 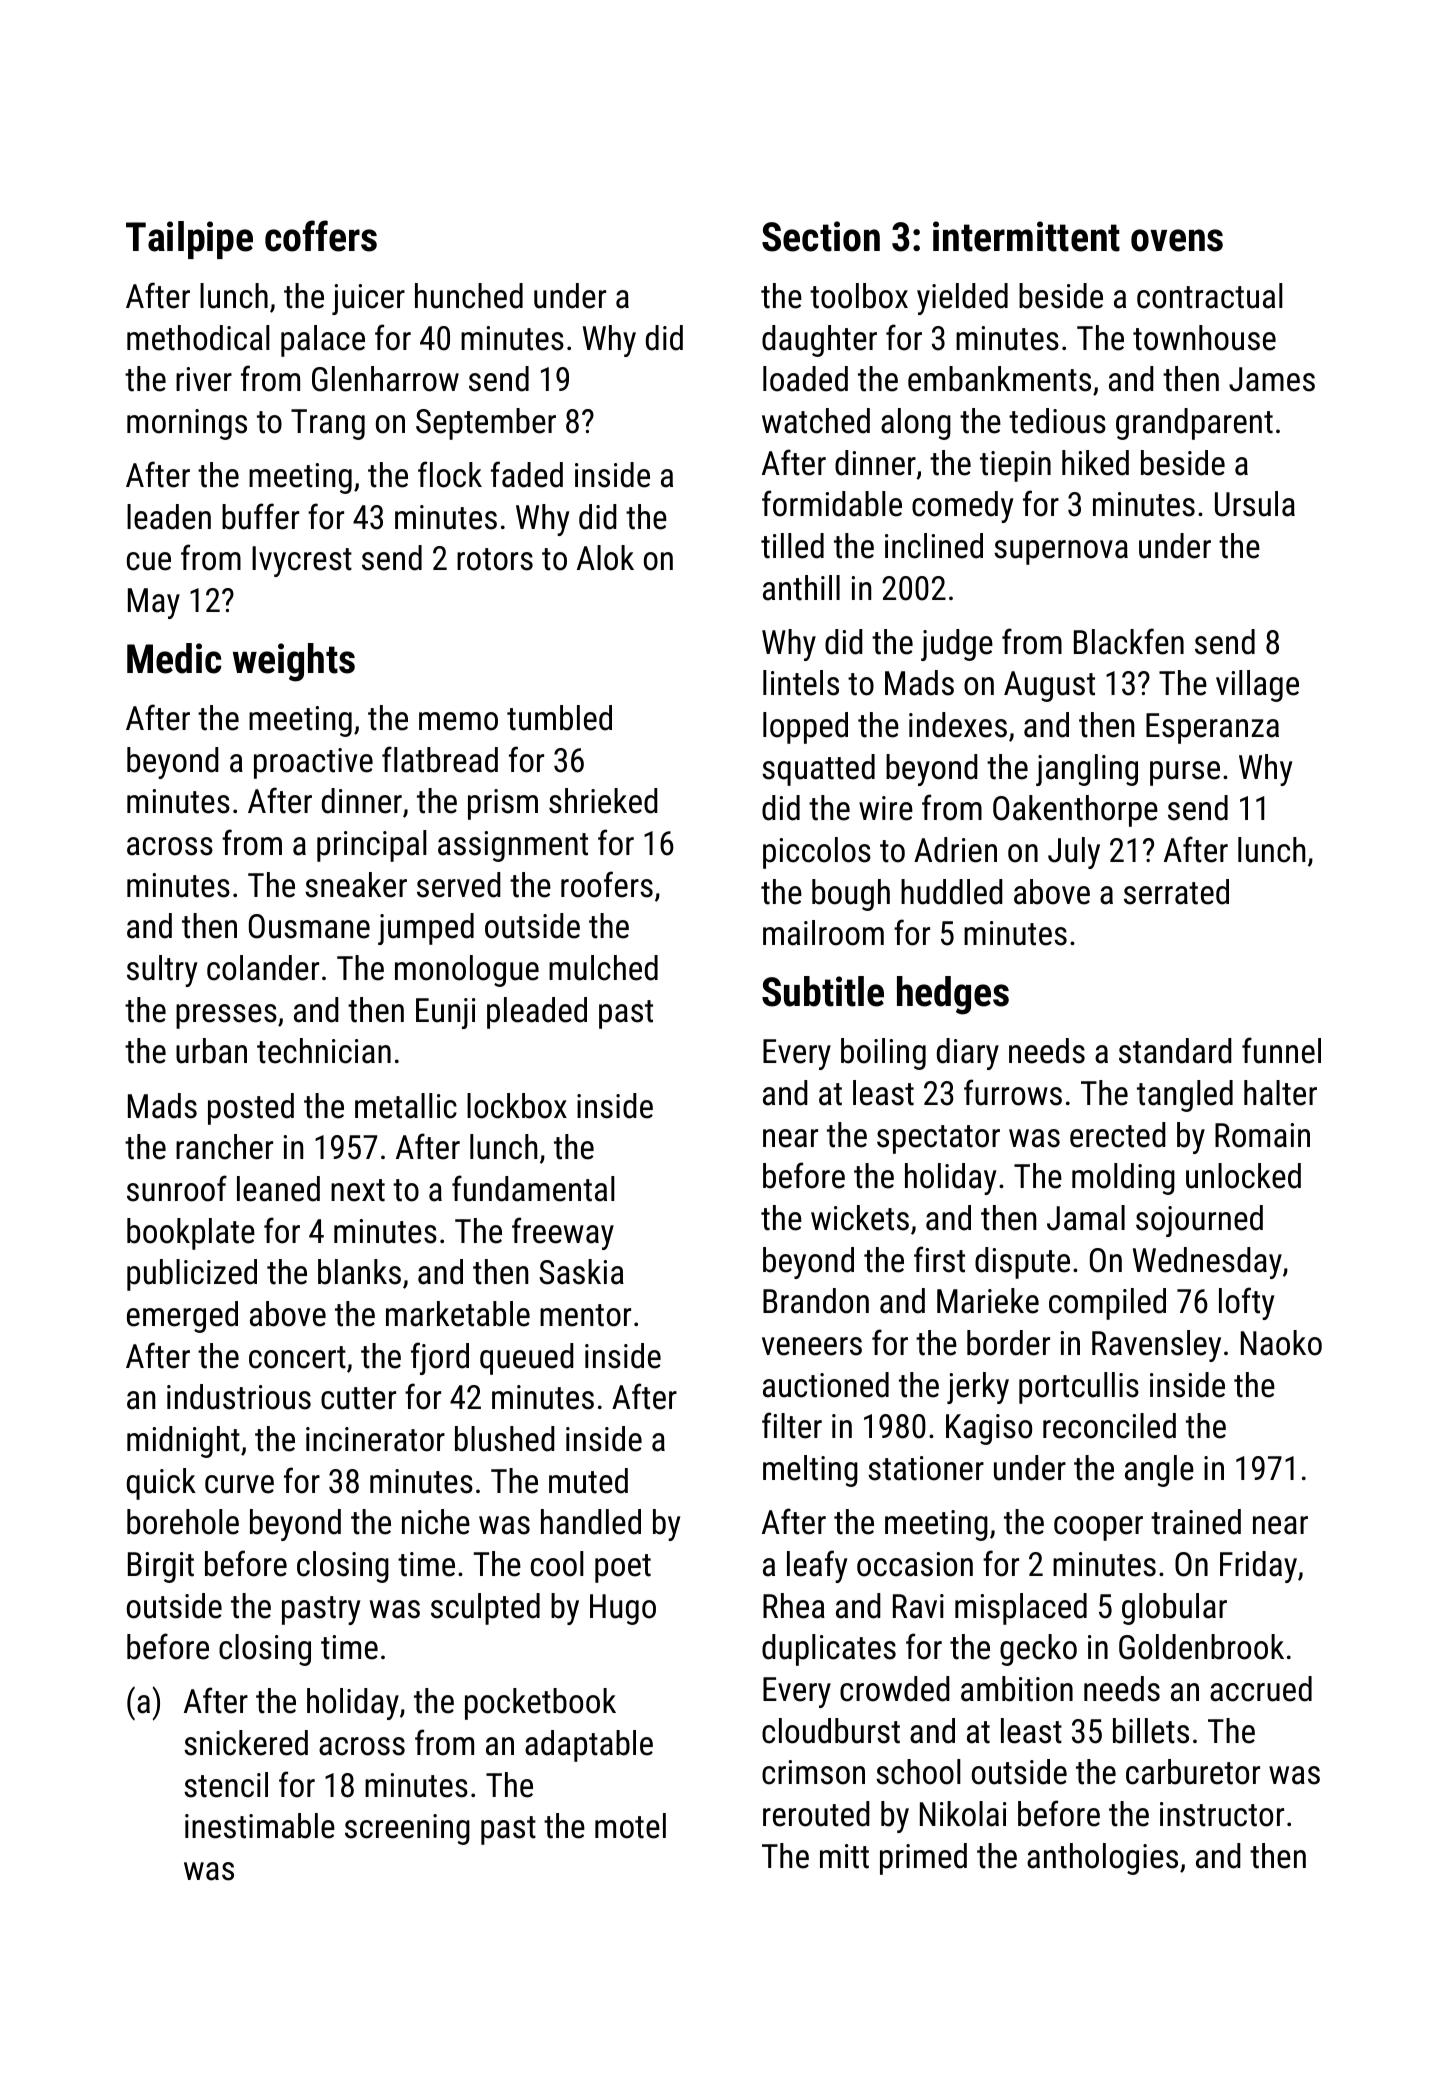 What do you see at coordinates (1281, 1050) in the screenshot?
I see `funnel` at bounding box center [1281, 1050].
